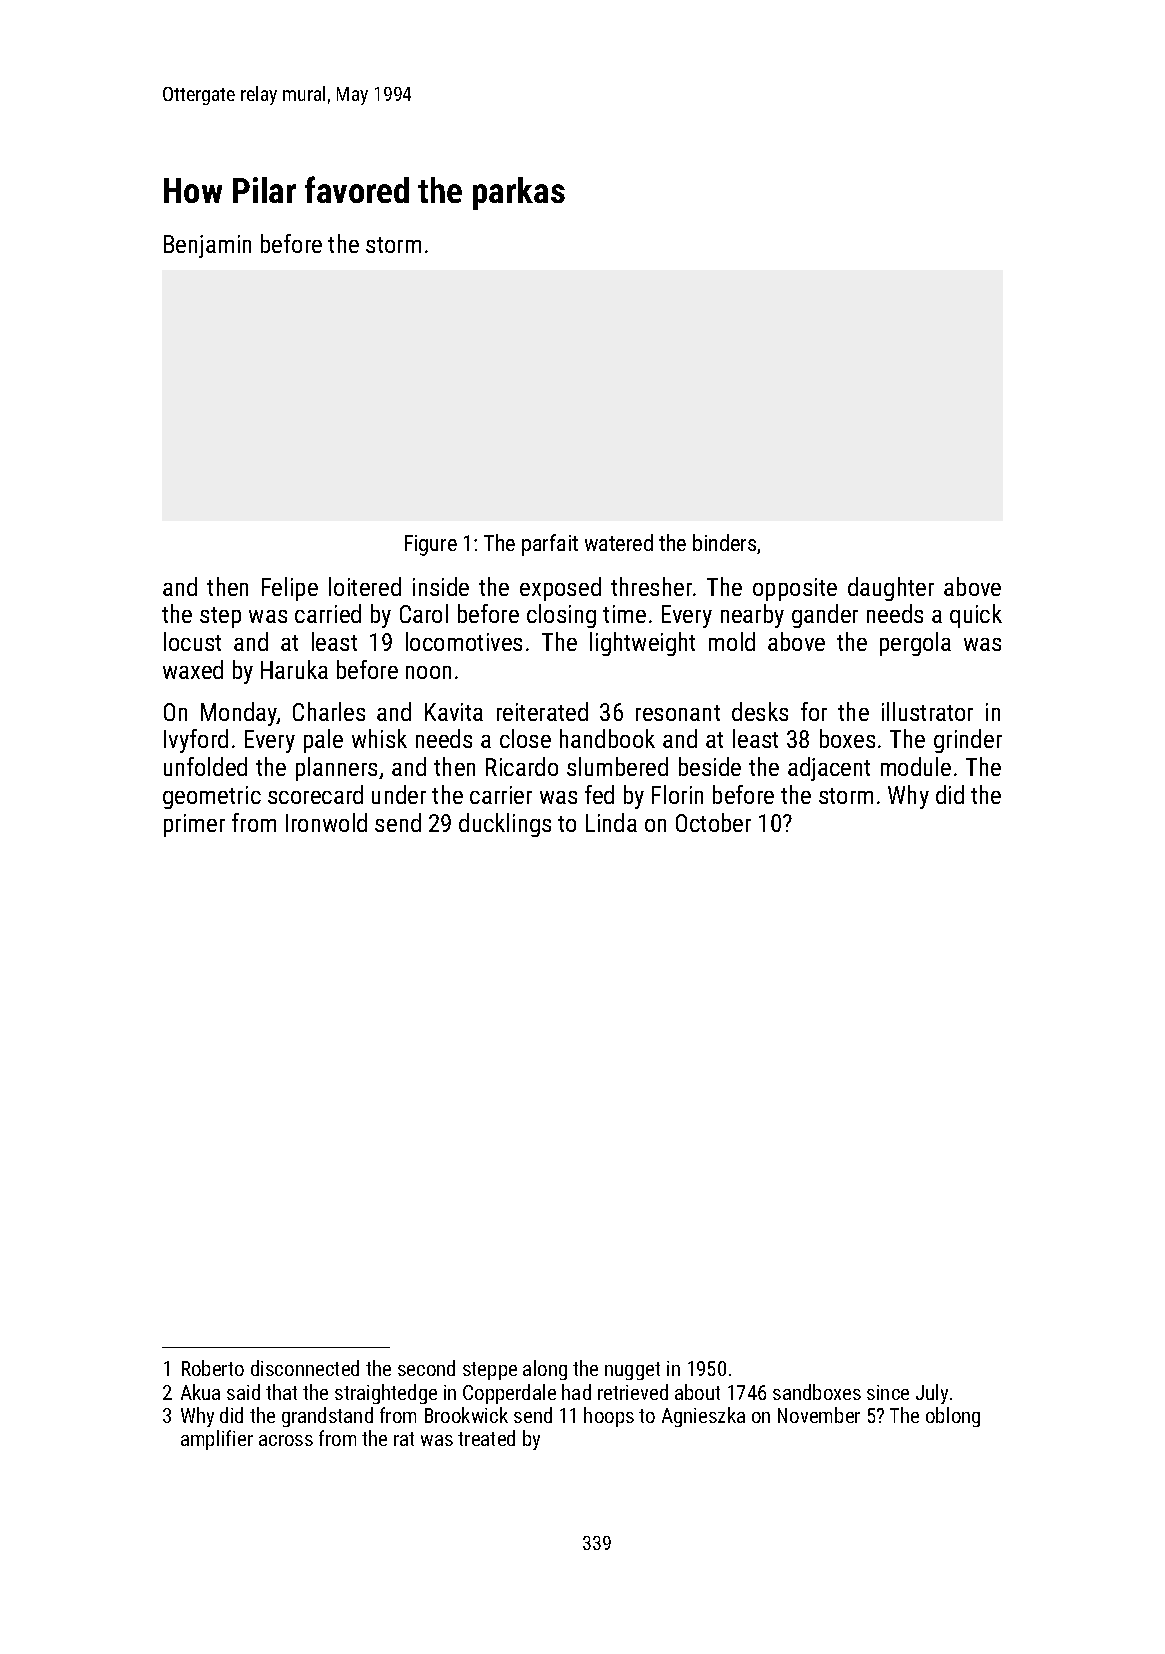  What do you see at coordinates (724, 542) in the screenshot?
I see `binders` at bounding box center [724, 542].
